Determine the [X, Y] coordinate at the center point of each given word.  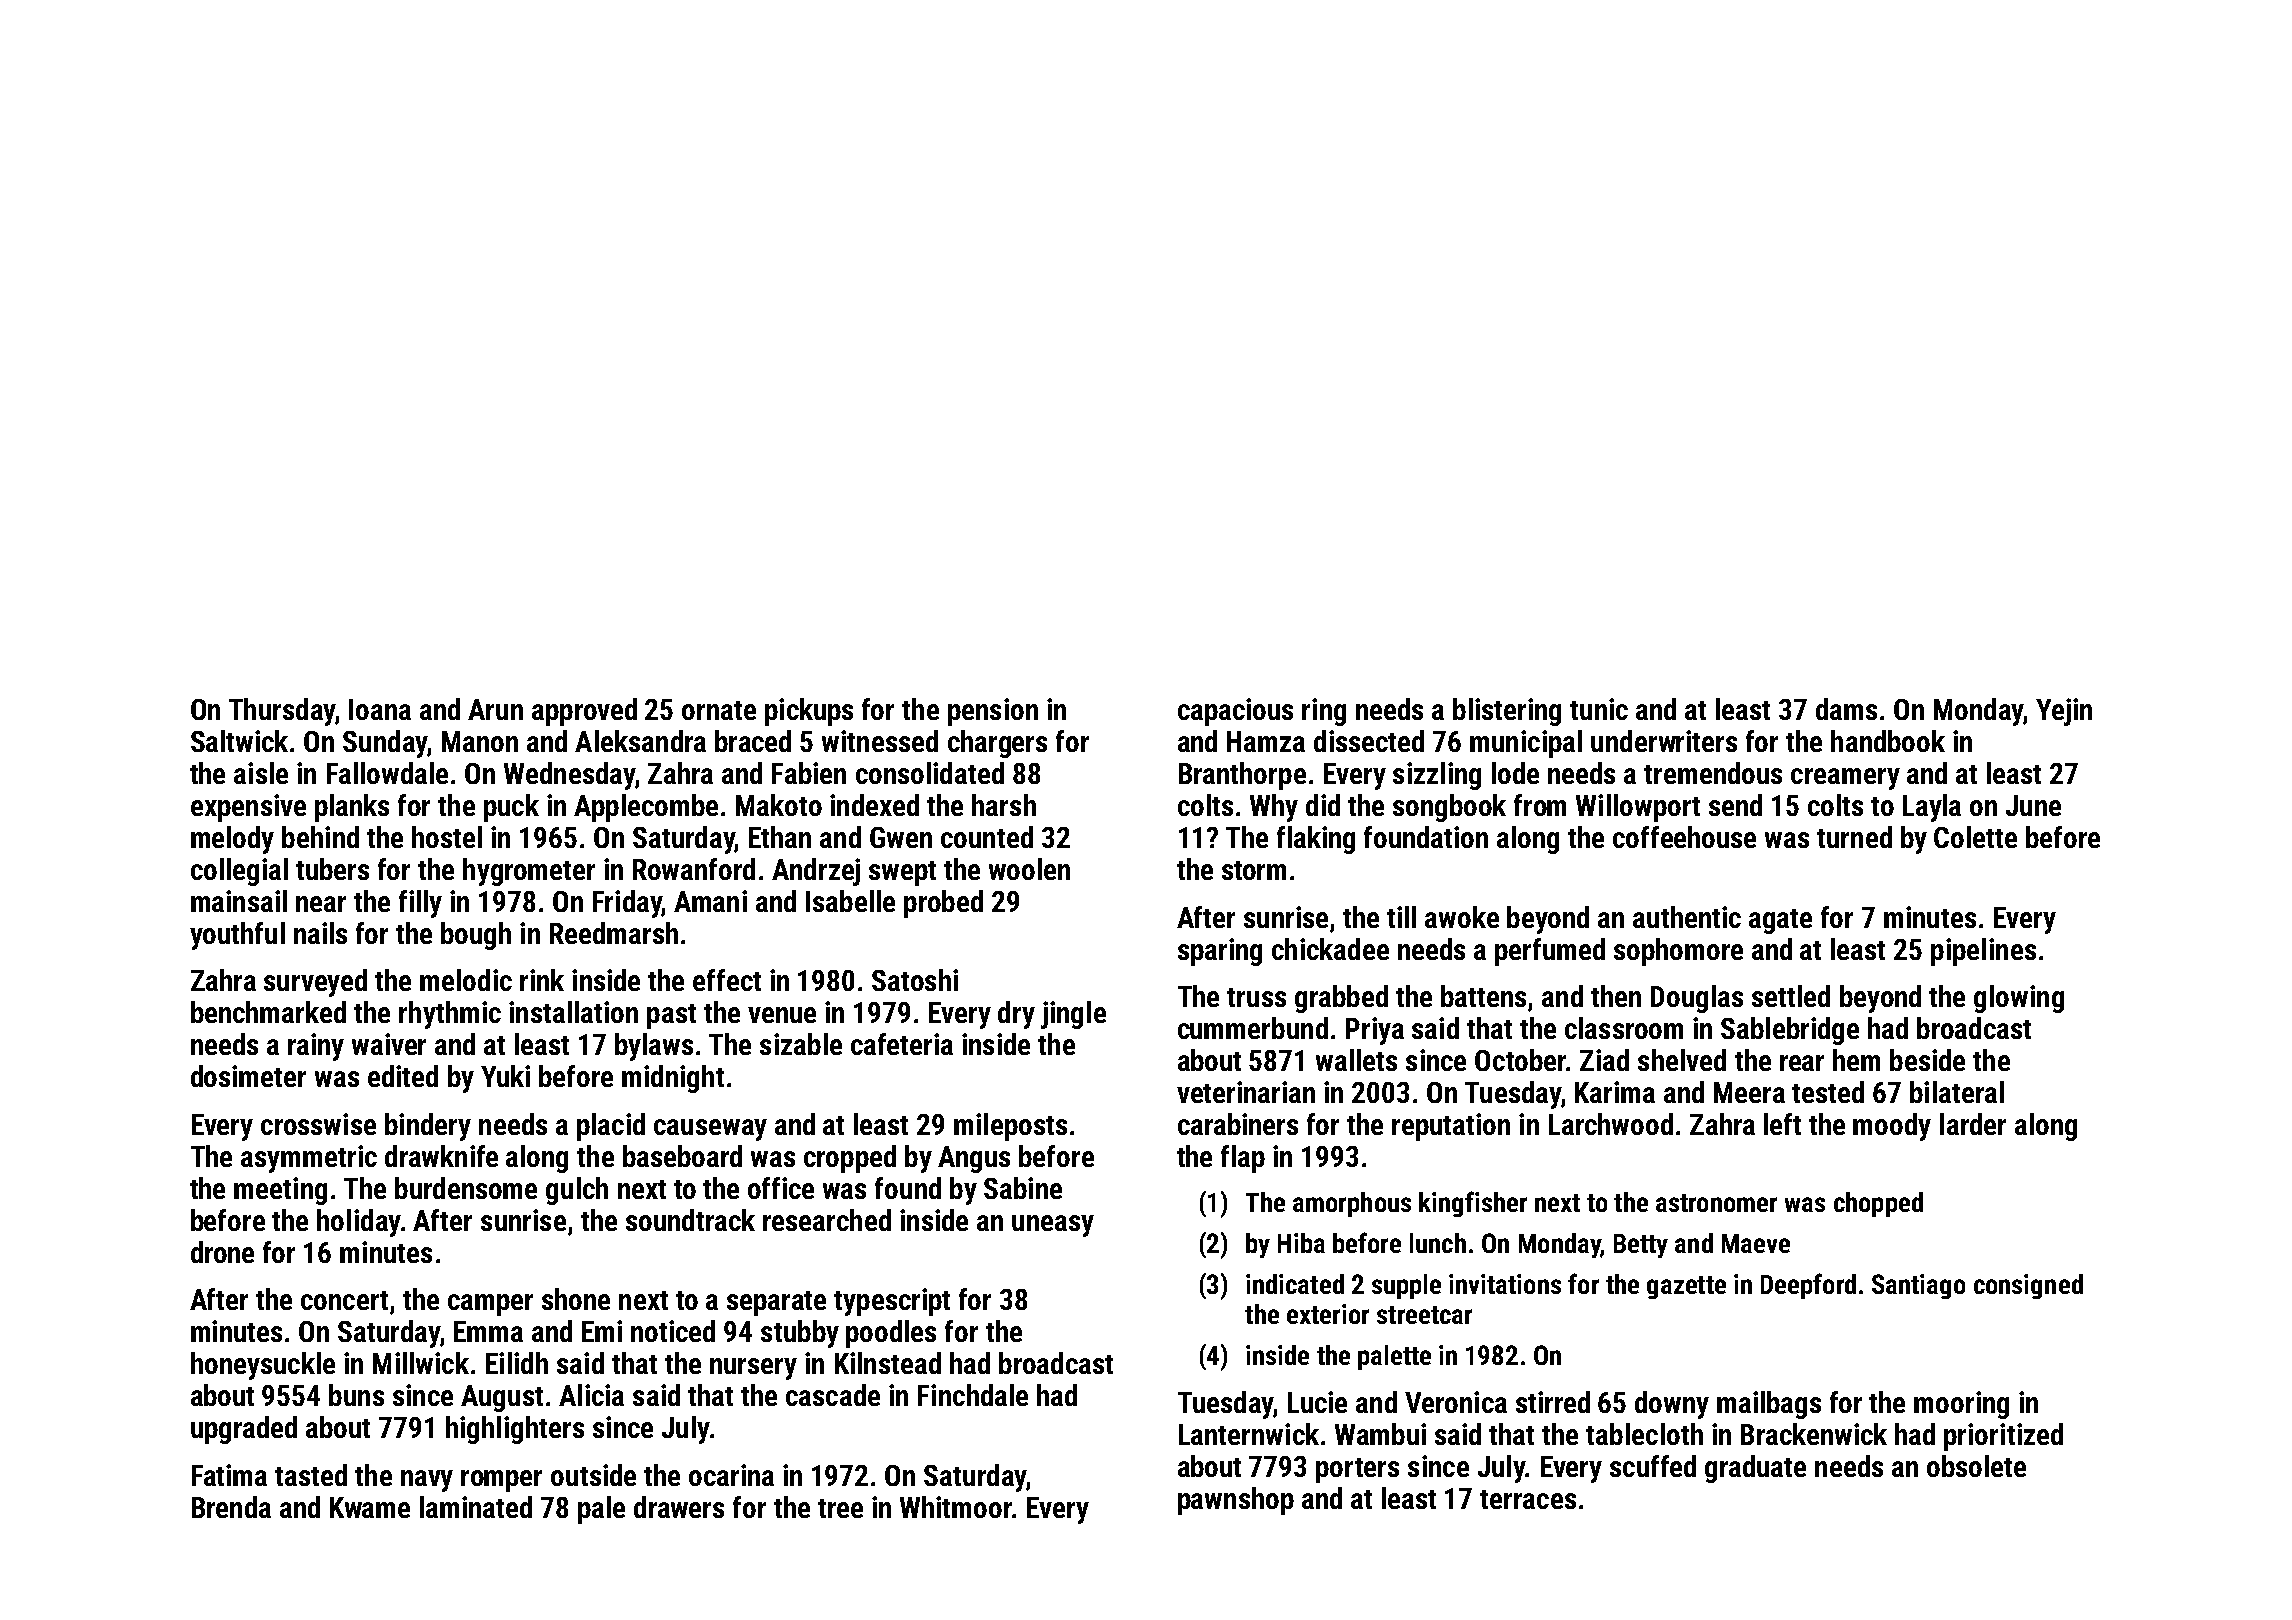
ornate [719, 710]
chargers [997, 744]
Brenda [231, 1507]
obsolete [1976, 1466]
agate [1780, 921]
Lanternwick [1249, 1434]
